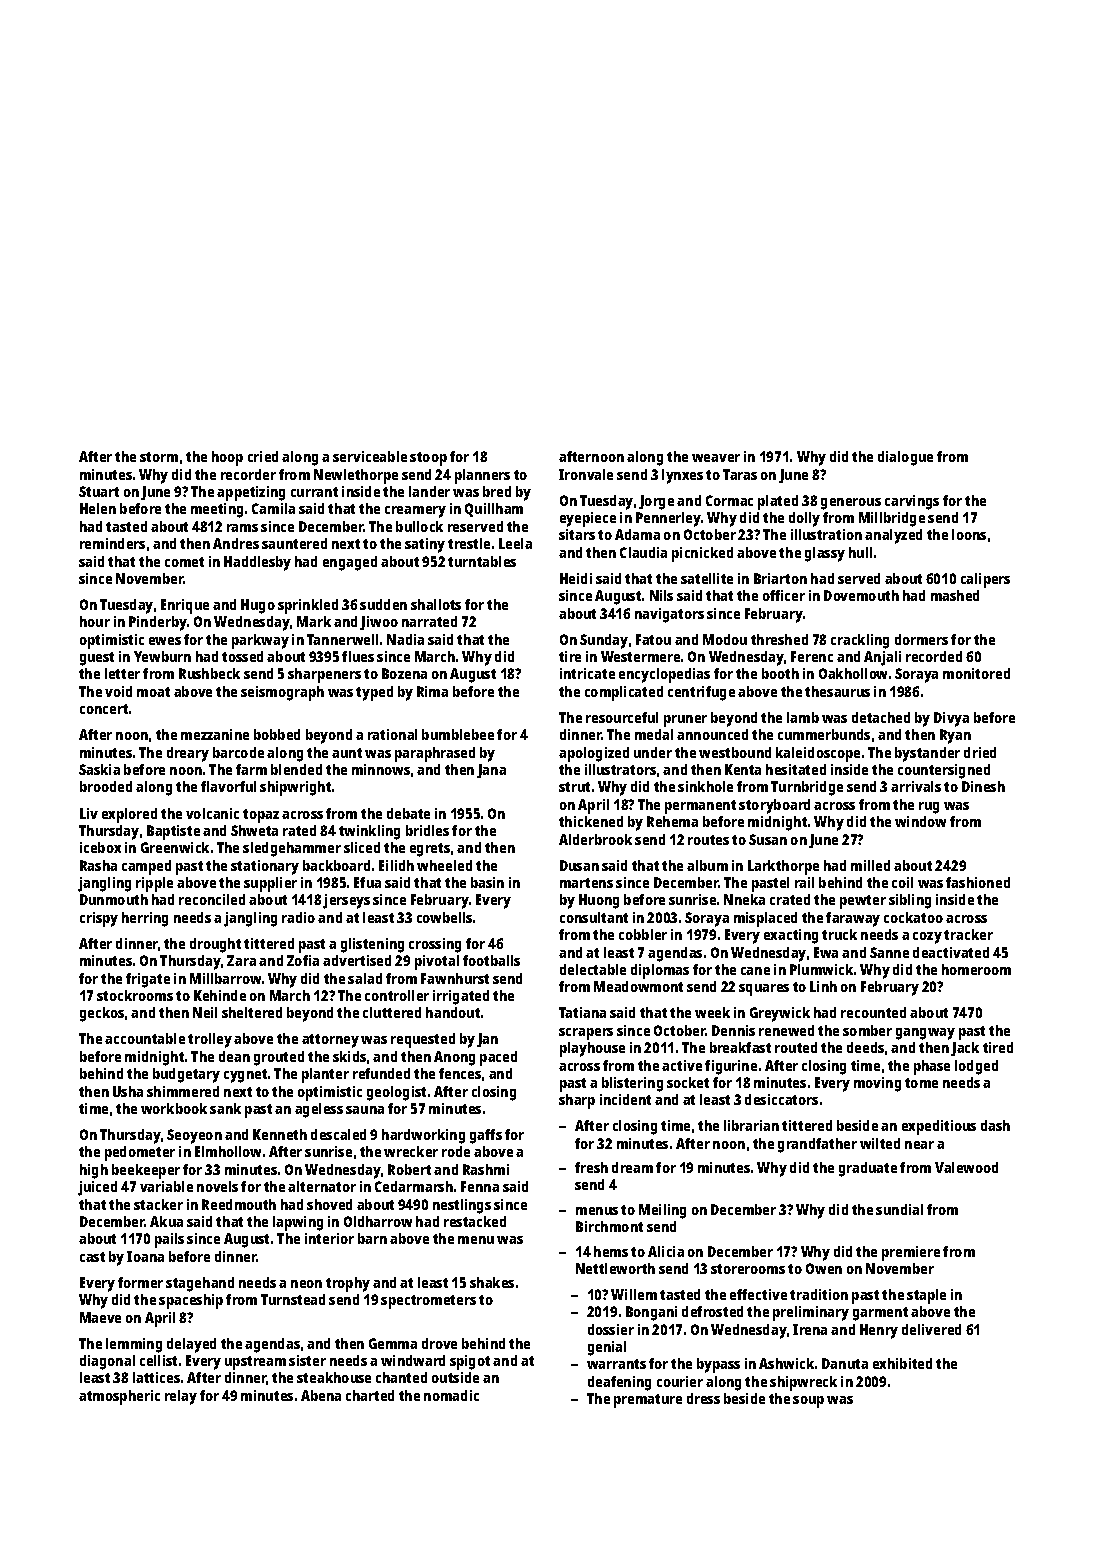 The width and height of the screenshot is (1096, 1550). What do you see at coordinates (899, 1209) in the screenshot?
I see `sundial` at bounding box center [899, 1209].
